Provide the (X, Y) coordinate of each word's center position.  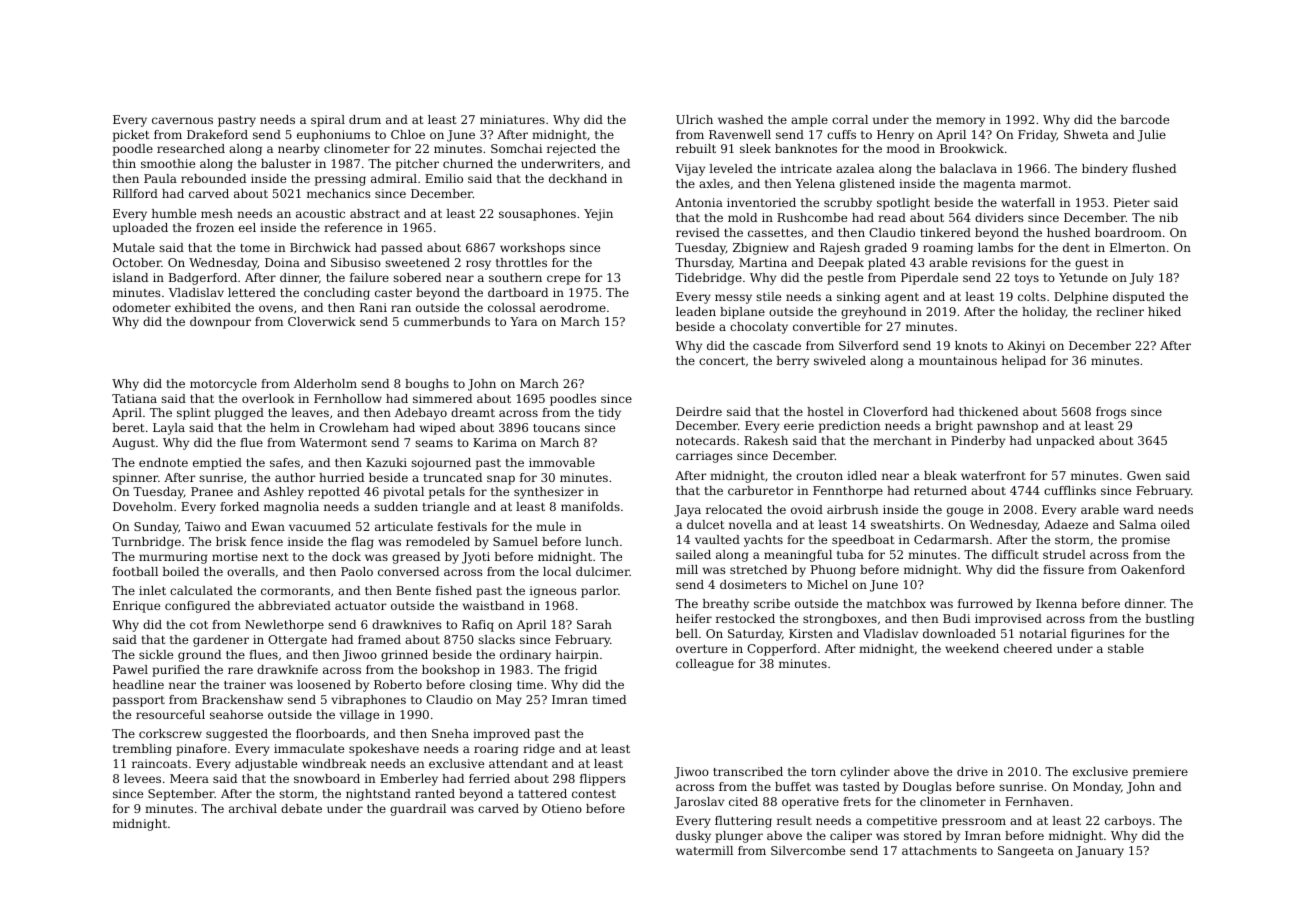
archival (253, 808)
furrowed (985, 603)
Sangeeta (1026, 852)
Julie (1151, 136)
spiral (328, 121)
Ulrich (694, 119)
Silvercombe (808, 850)
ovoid (807, 509)
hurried (341, 477)
